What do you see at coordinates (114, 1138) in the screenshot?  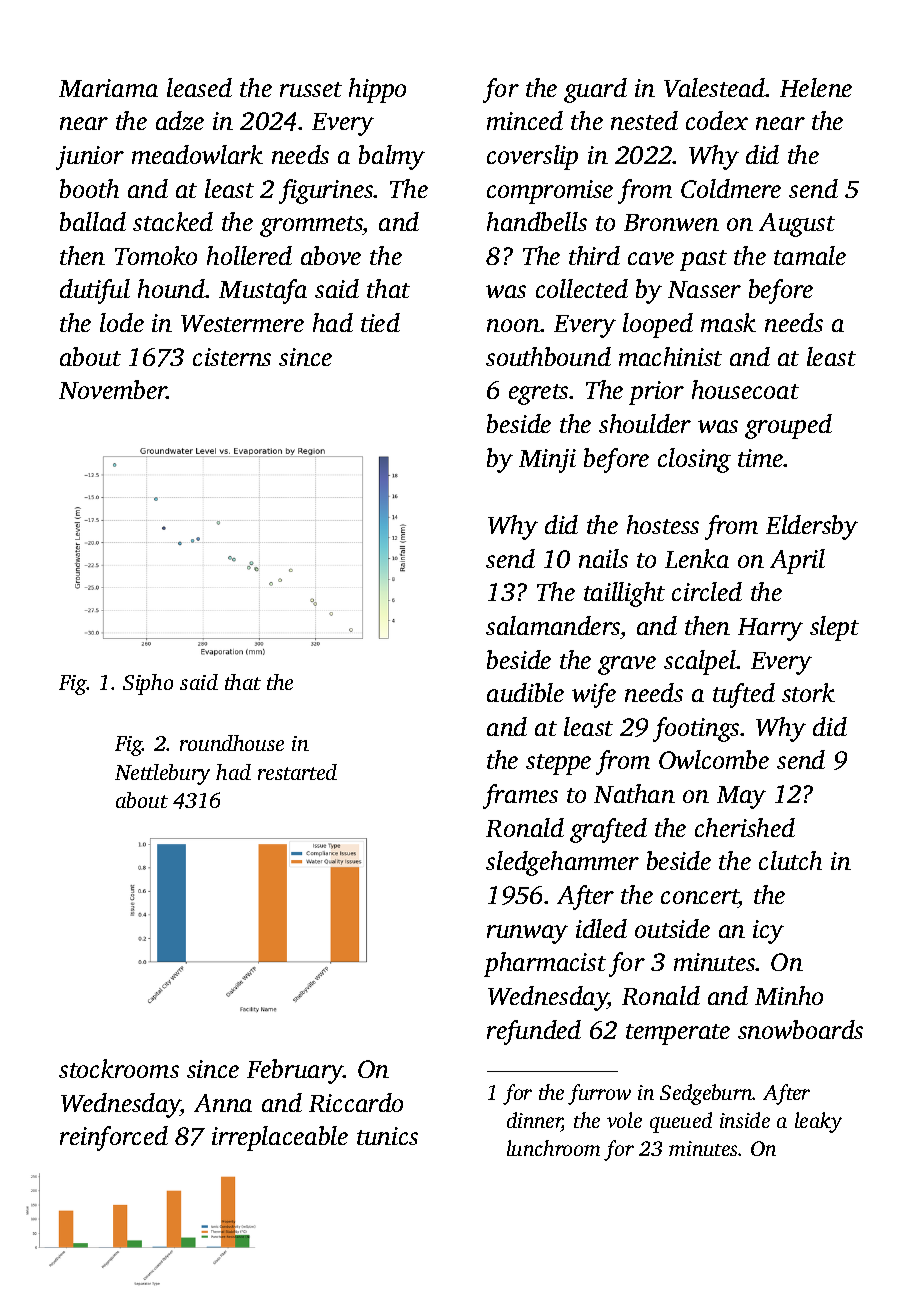 I see `reinforced` at bounding box center [114, 1138].
